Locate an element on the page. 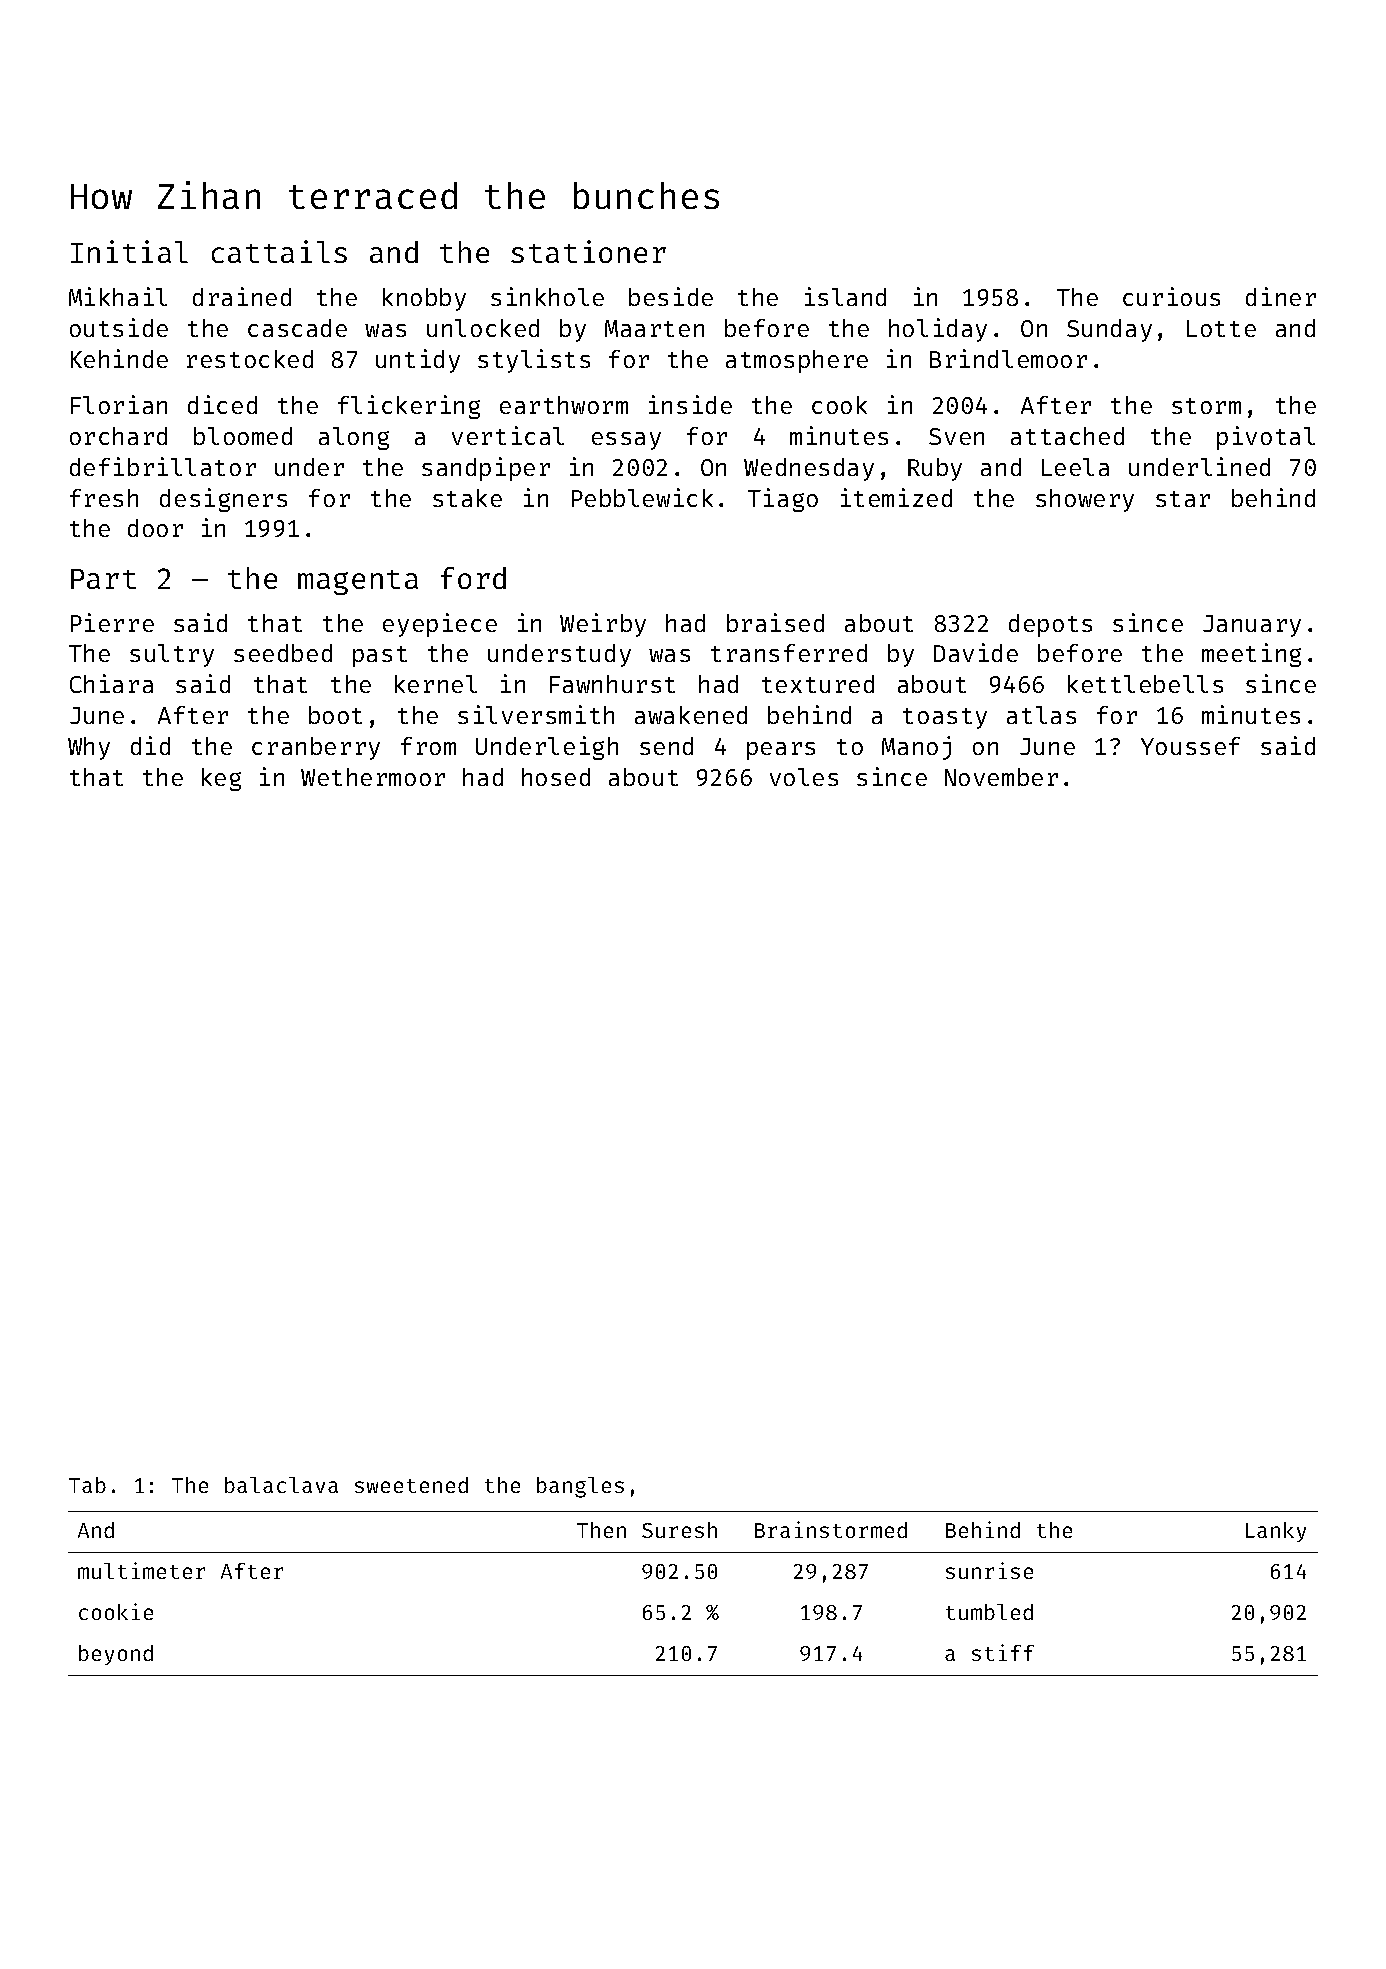 The width and height of the page is (1386, 1969). tumbled is located at coordinates (989, 1612).
